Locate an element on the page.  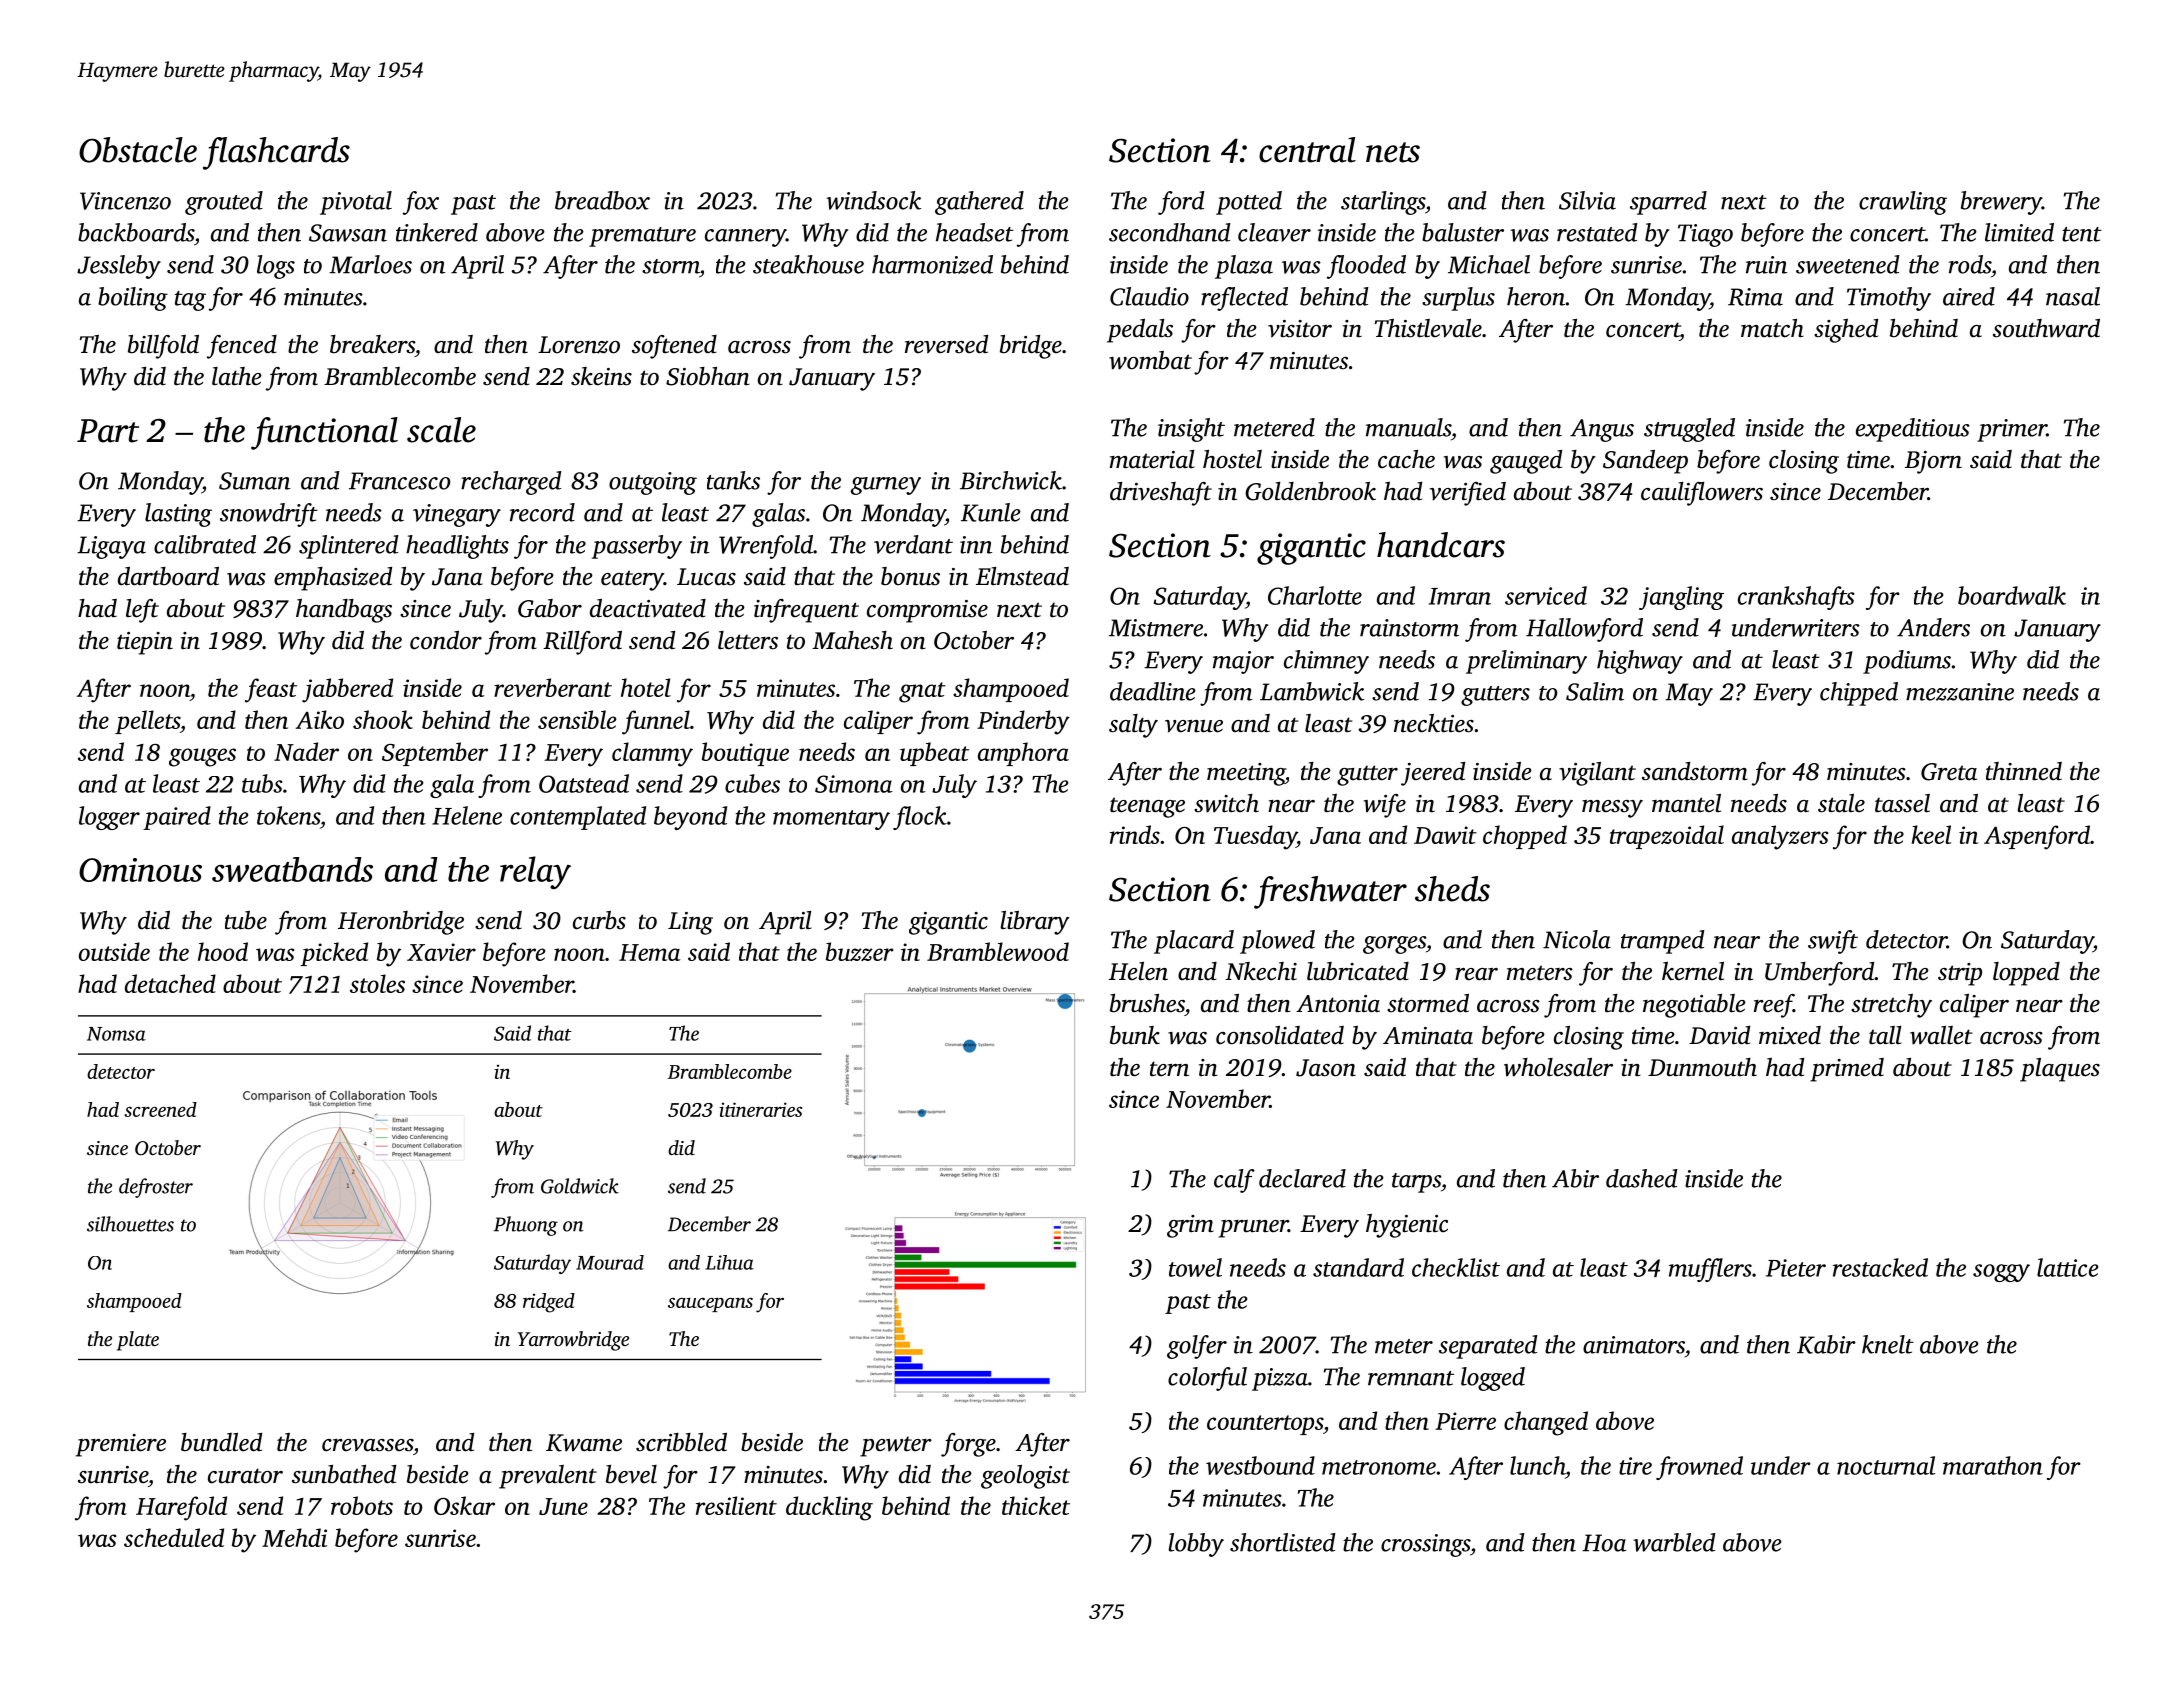
restated is located at coordinates (1597, 232).
